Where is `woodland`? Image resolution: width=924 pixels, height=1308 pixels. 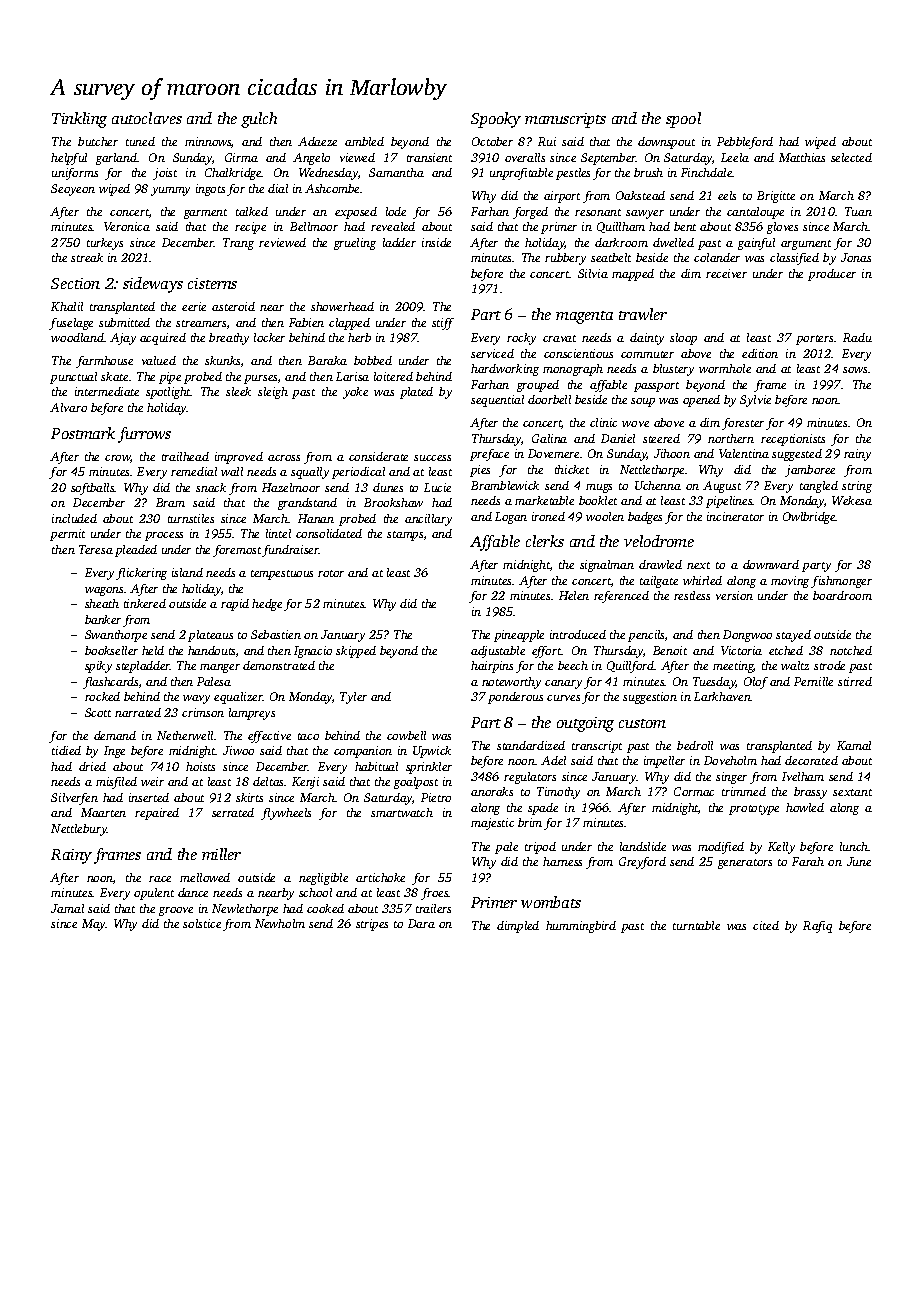
woodland is located at coordinates (77, 337).
